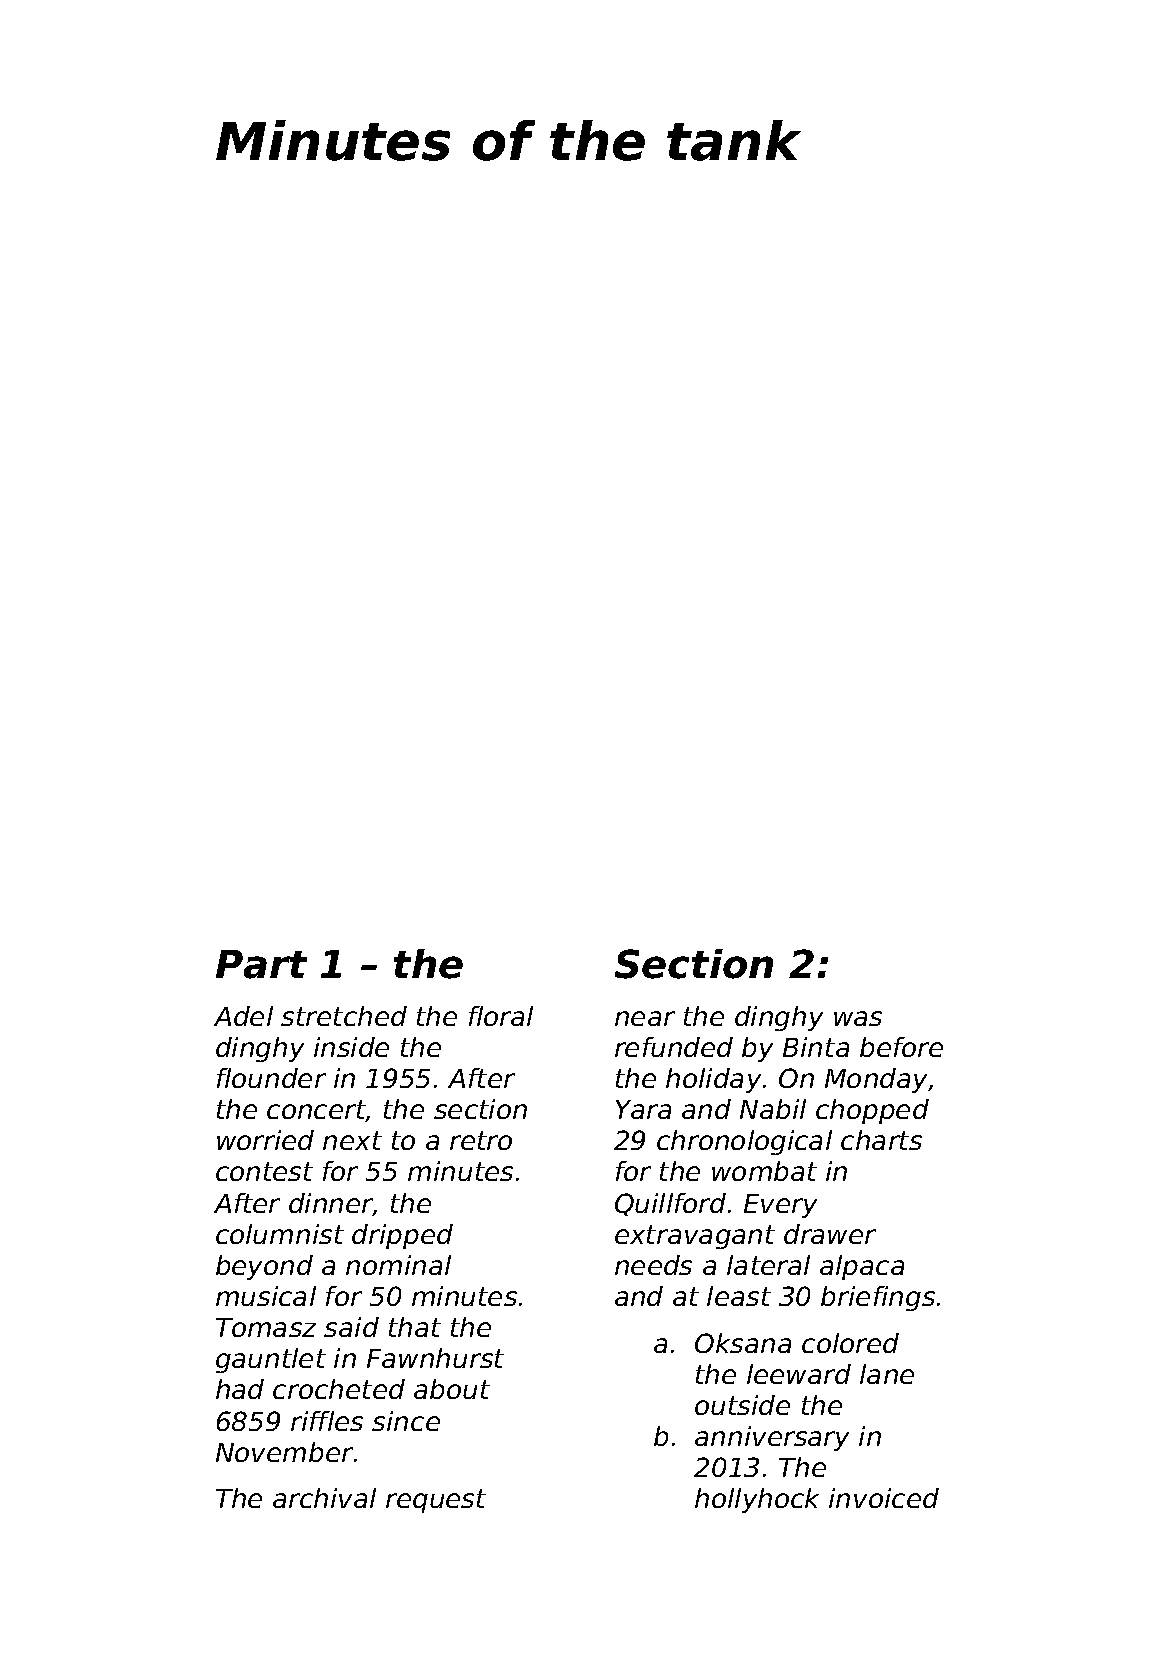 The width and height of the screenshot is (1165, 1654). I want to click on outside, so click(742, 1405).
